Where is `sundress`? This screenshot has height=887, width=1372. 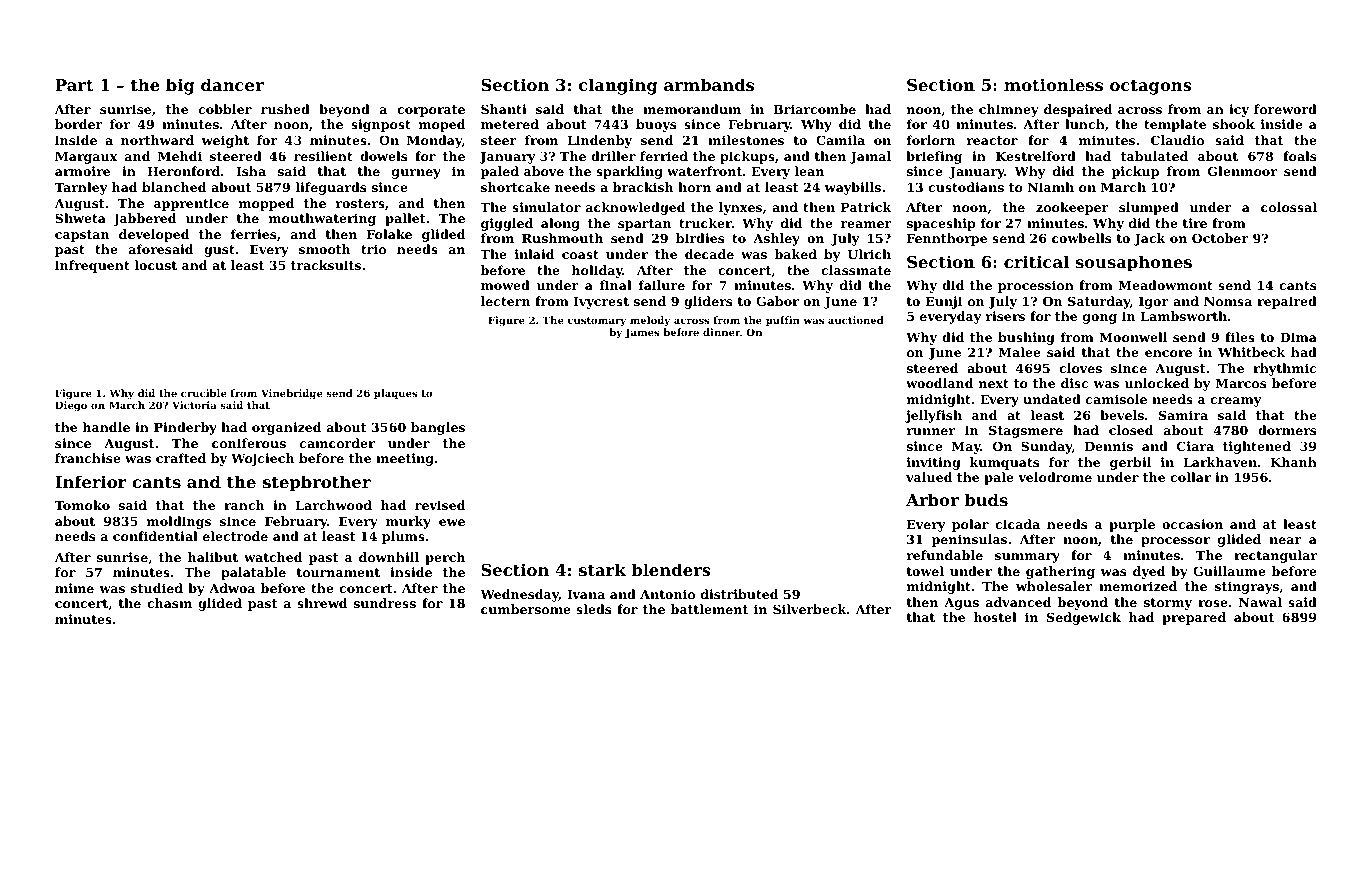 sundress is located at coordinates (385, 603).
